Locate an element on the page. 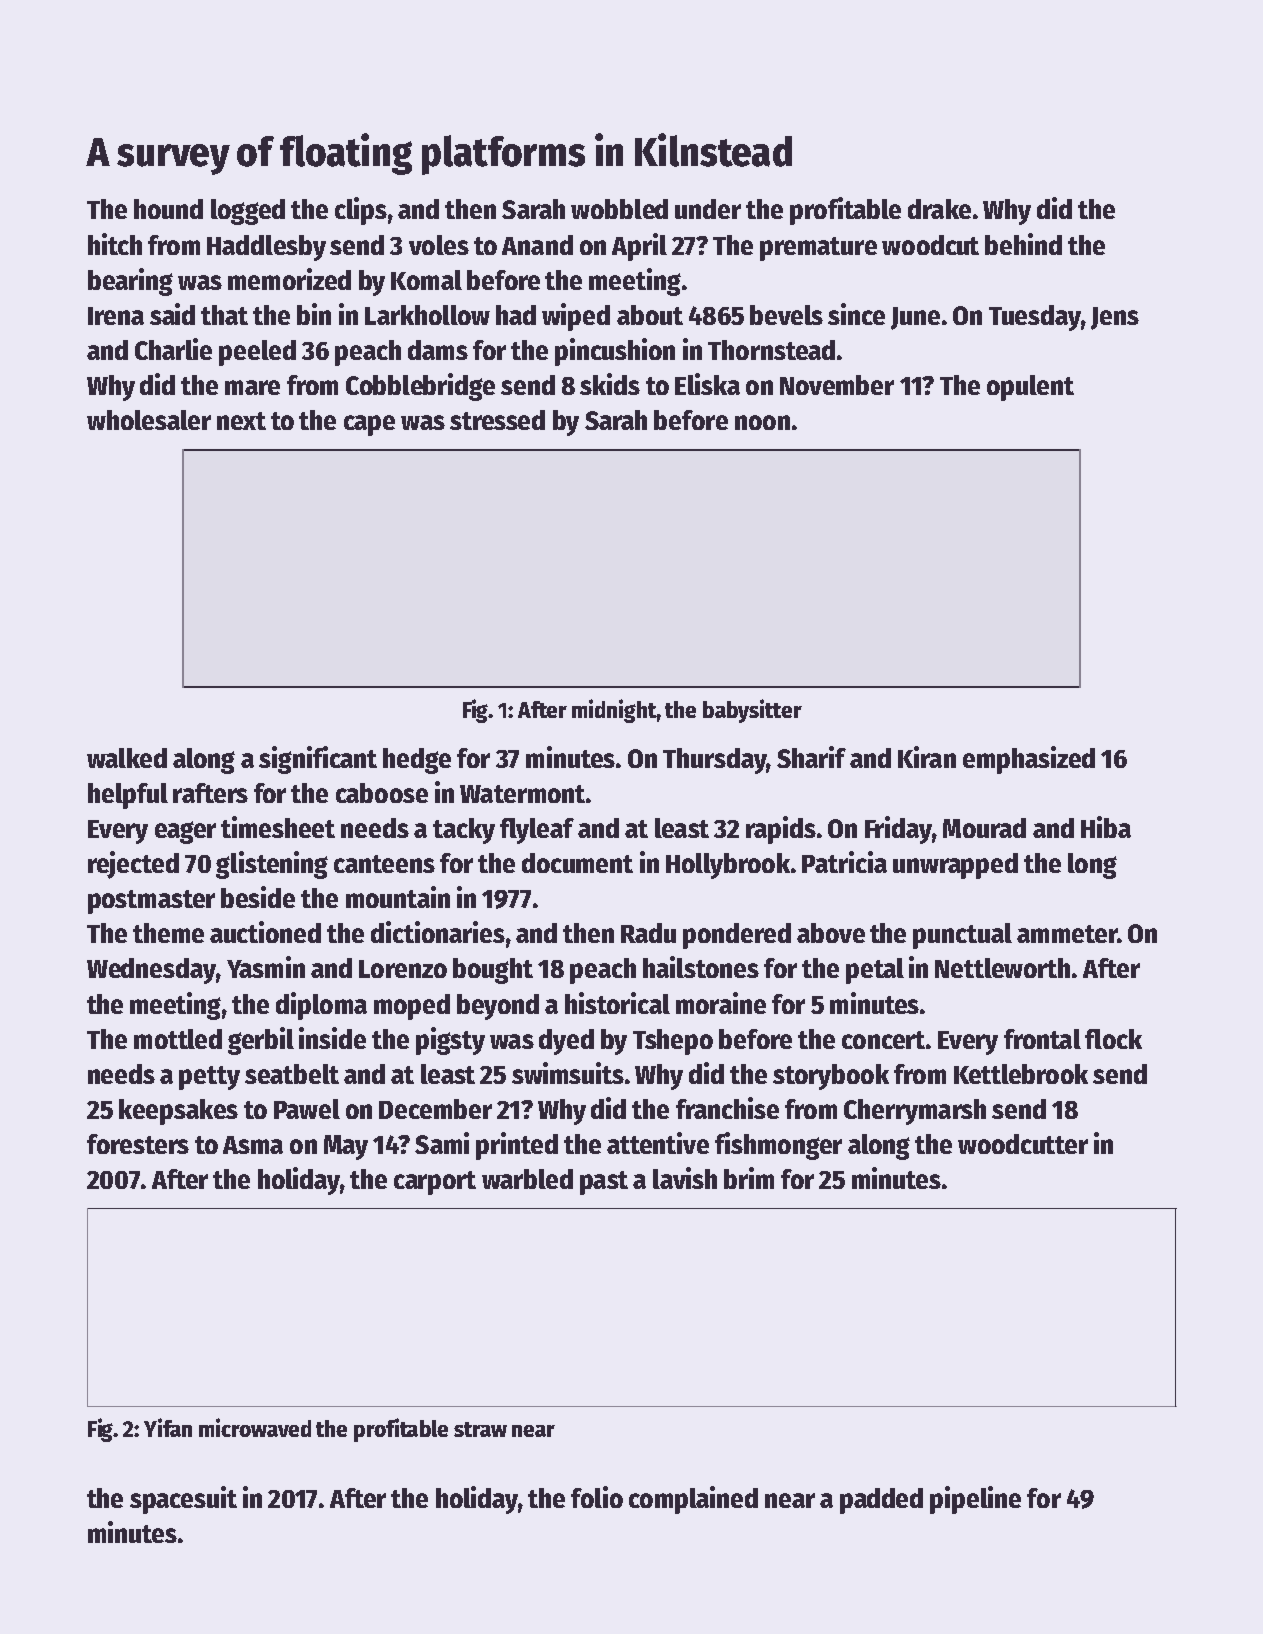 The image size is (1263, 1634). franchise is located at coordinates (727, 1108).
